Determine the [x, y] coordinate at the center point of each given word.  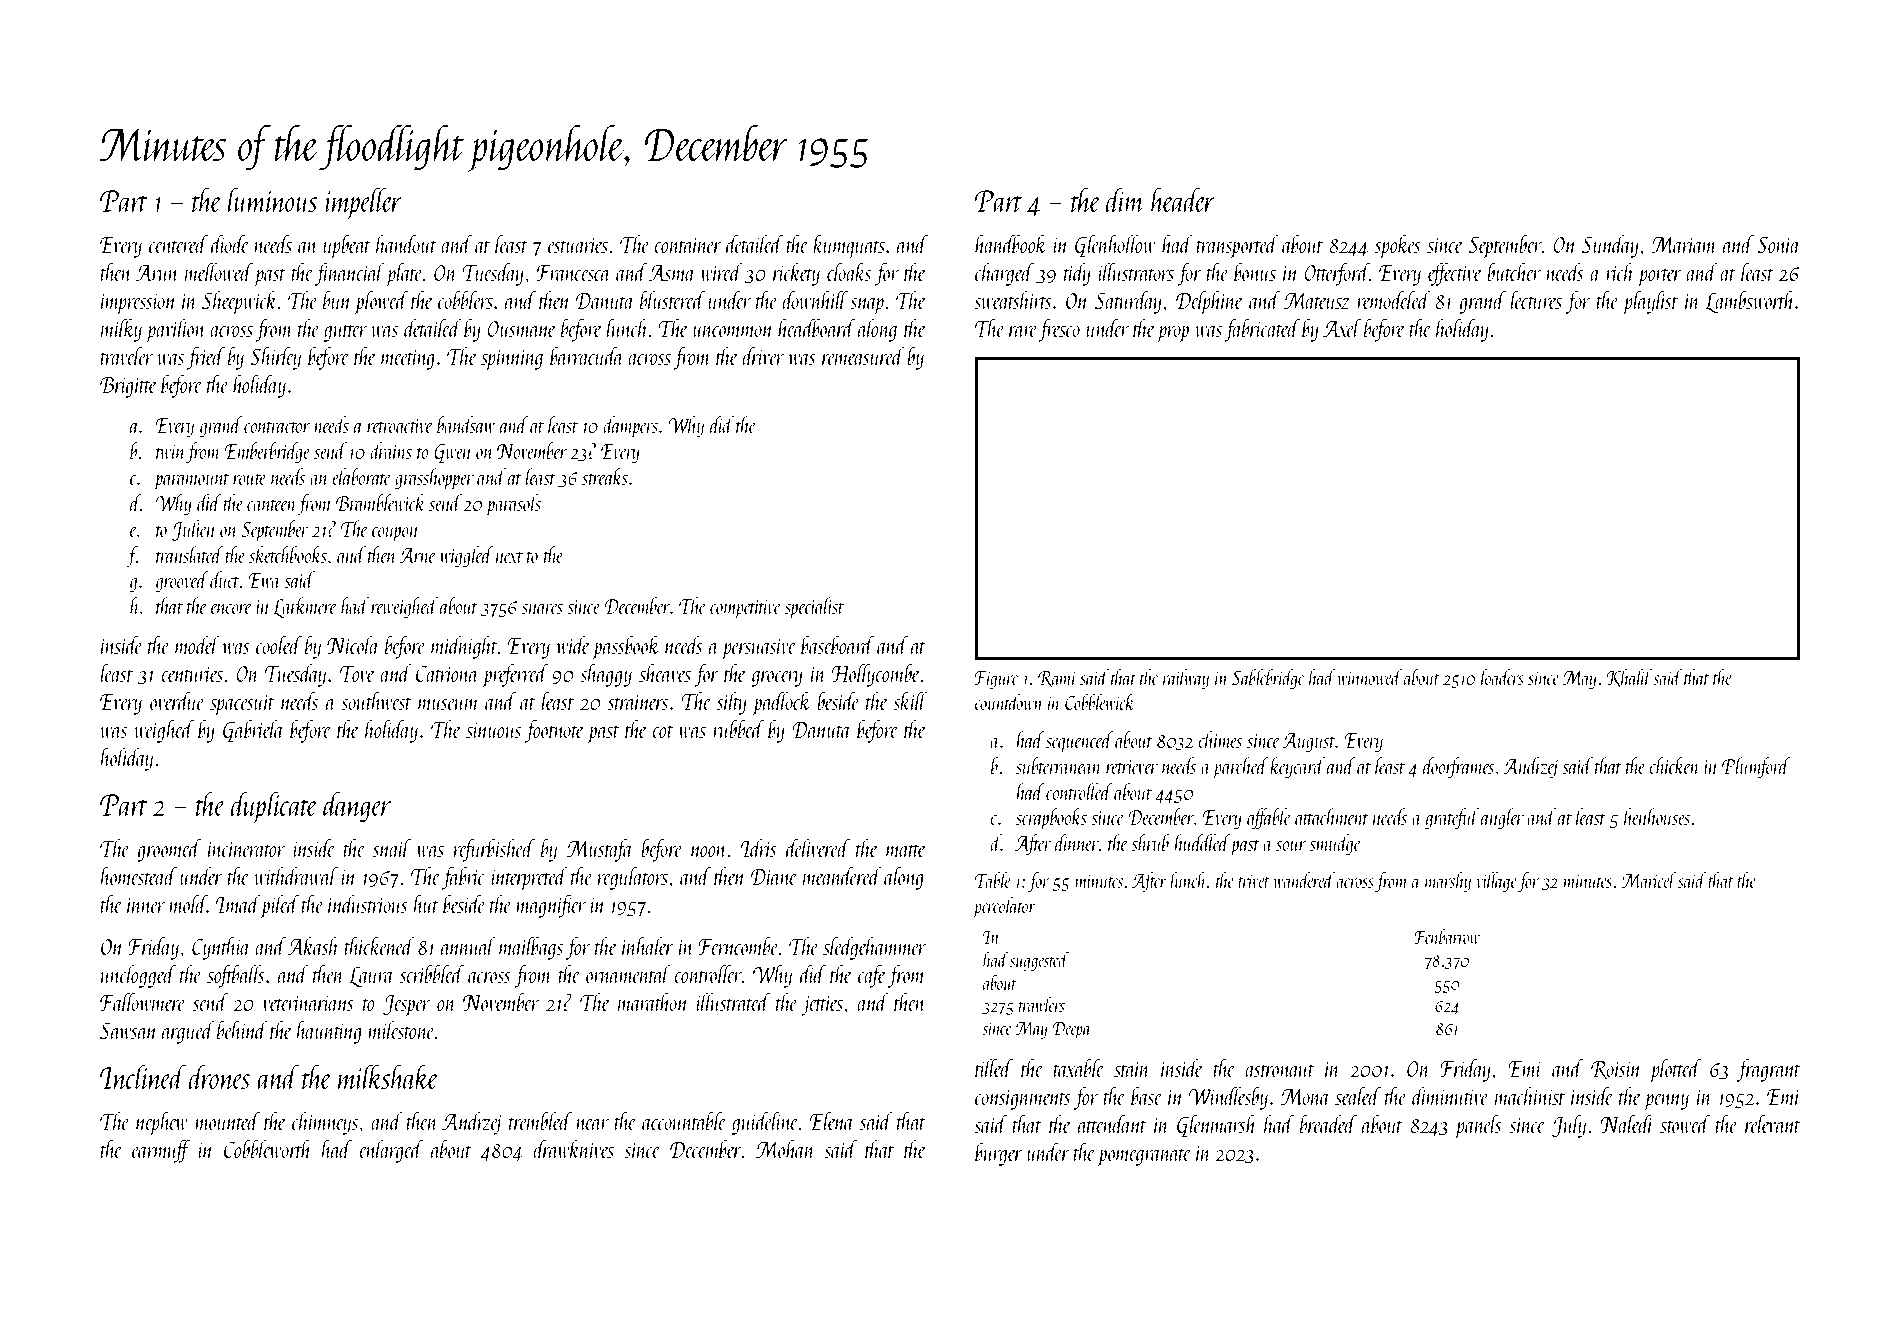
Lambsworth [1750, 302]
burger [999, 1154]
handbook [1011, 244]
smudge [1335, 844]
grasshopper [434, 479]
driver [763, 356]
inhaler [648, 946]
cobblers [465, 300]
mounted [227, 1121]
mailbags [531, 948]
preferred [515, 676]
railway [1186, 679]
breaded [1328, 1124]
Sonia [1779, 244]
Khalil [1629, 678]
